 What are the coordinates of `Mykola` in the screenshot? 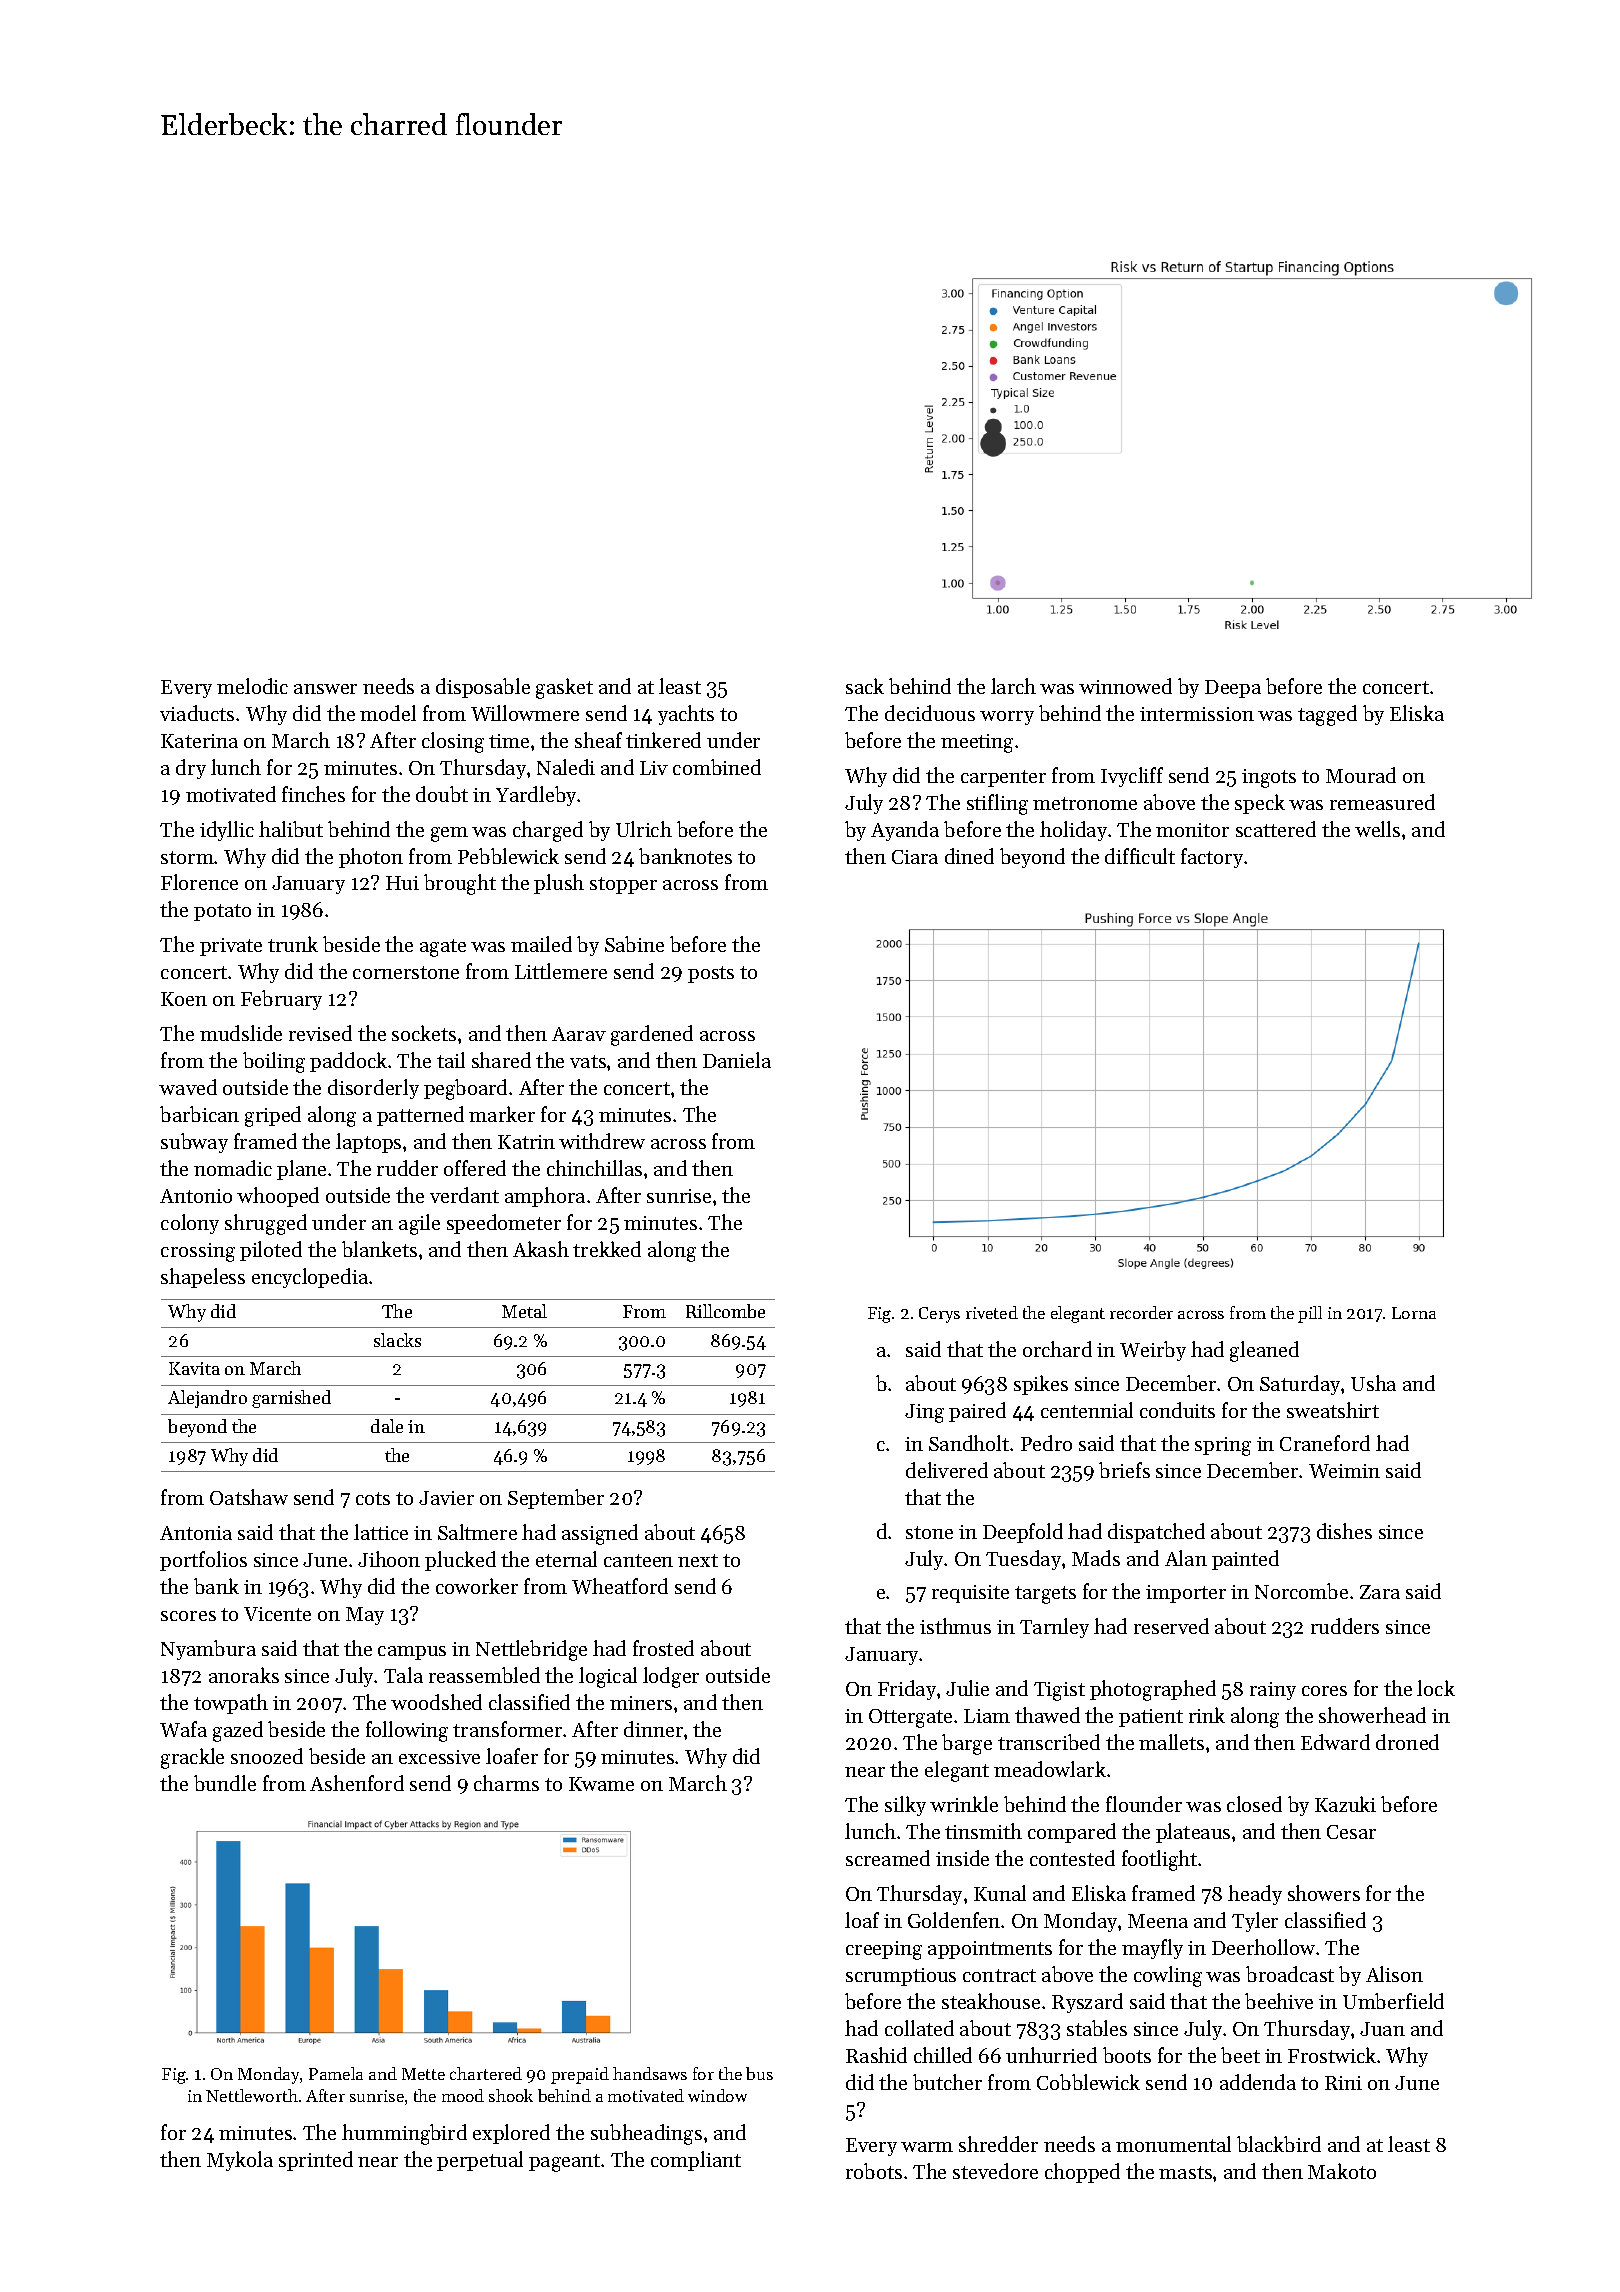 It's located at (240, 2161).
